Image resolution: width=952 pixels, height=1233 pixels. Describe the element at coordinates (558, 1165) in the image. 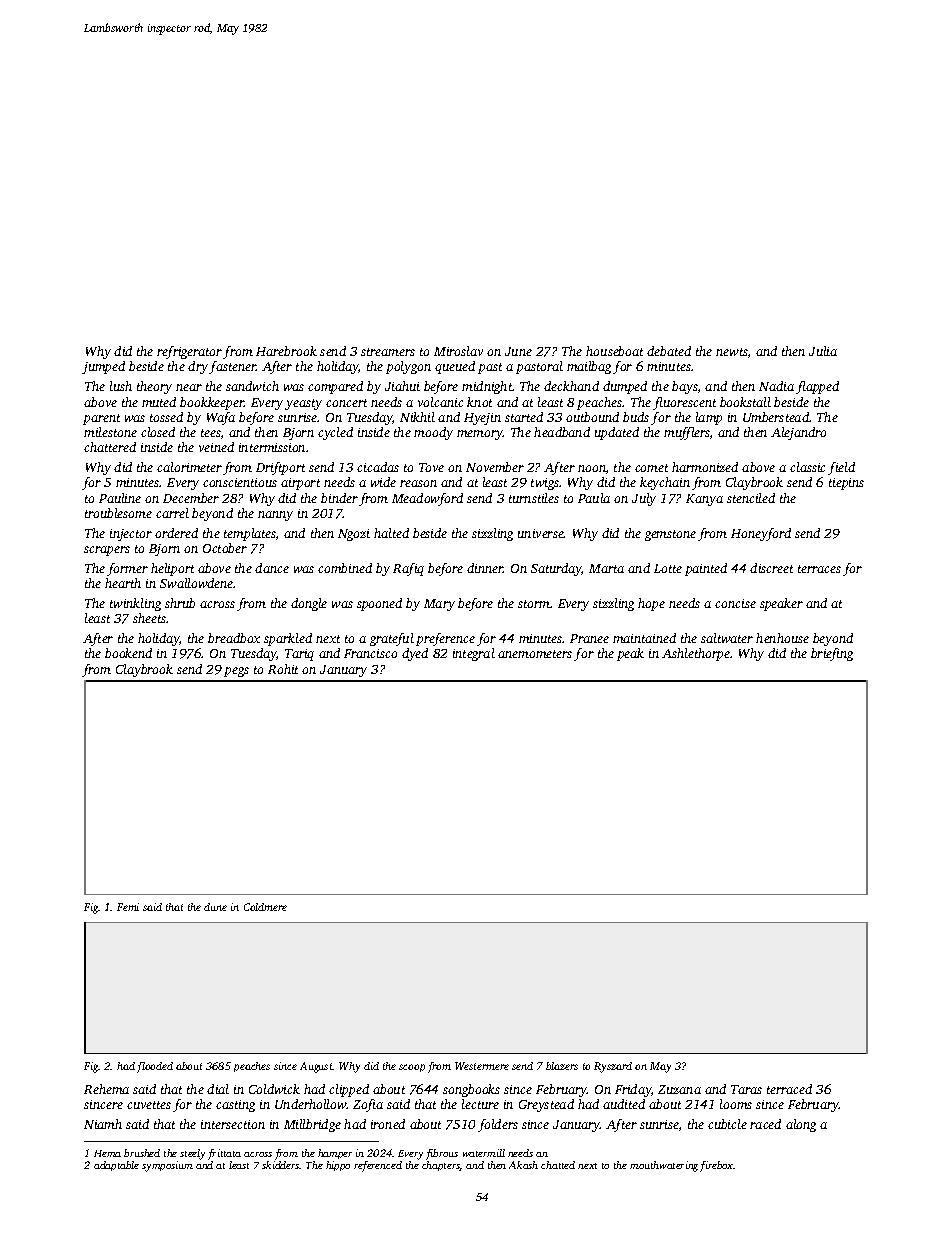

I see `chatted` at that location.
